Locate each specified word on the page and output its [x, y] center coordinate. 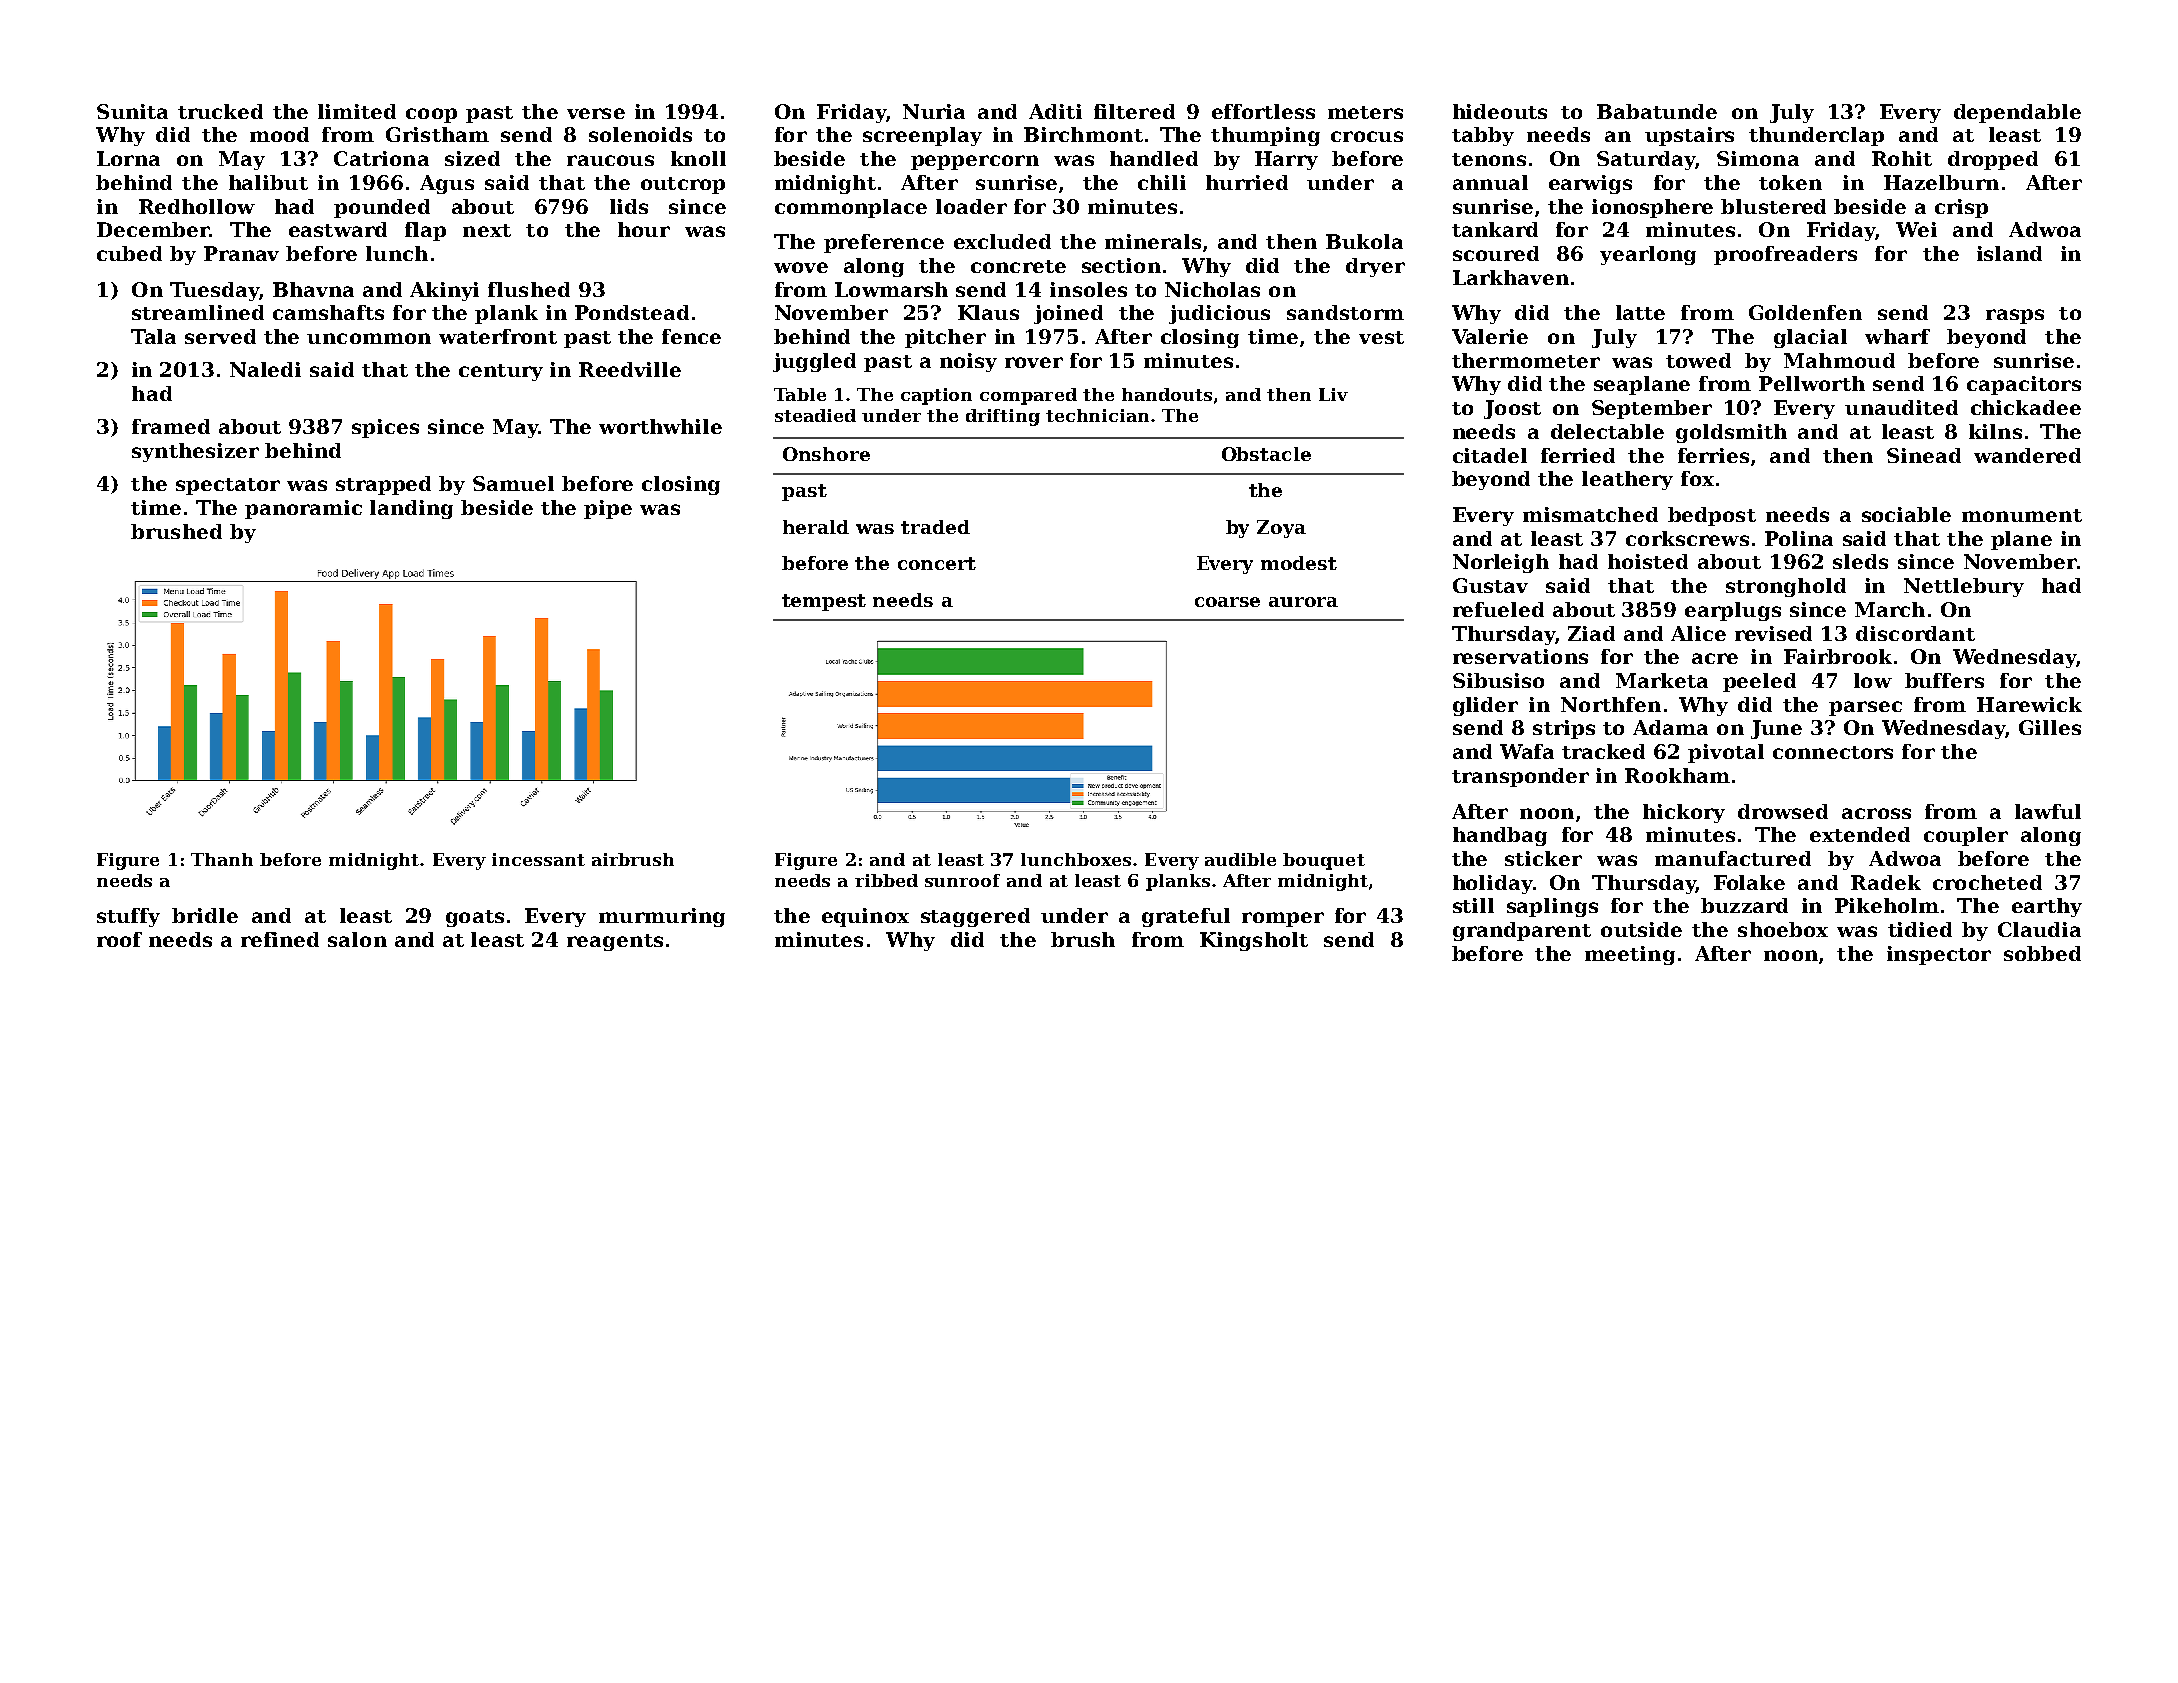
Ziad [1591, 633]
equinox [865, 917]
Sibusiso [1498, 680]
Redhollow [197, 206]
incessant [538, 859]
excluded [1002, 241]
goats [475, 918]
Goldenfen [1805, 312]
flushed [529, 289]
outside [1641, 929]
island [2009, 253]
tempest [824, 602]
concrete [1018, 266]
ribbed [886, 880]
